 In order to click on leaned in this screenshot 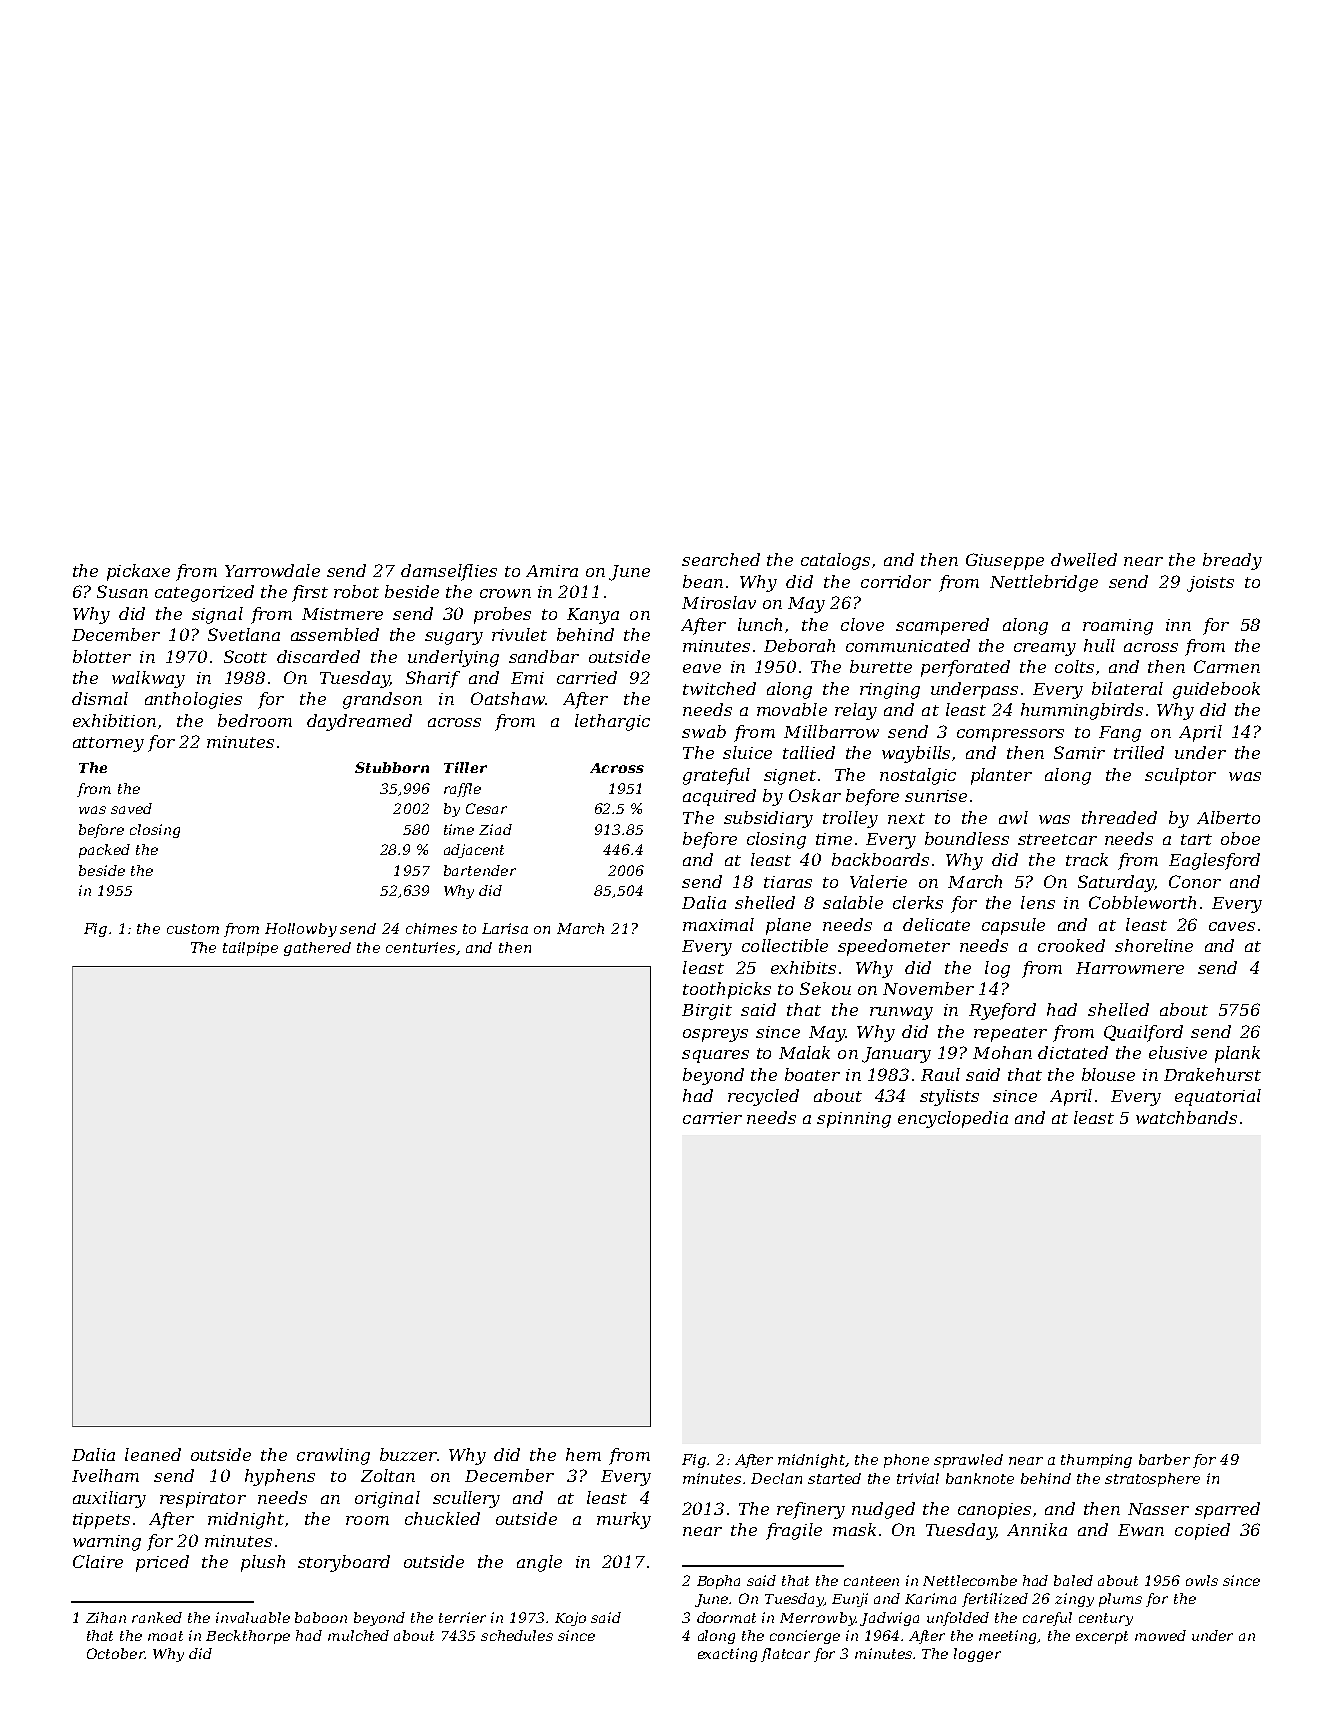, I will do `click(153, 1454)`.
